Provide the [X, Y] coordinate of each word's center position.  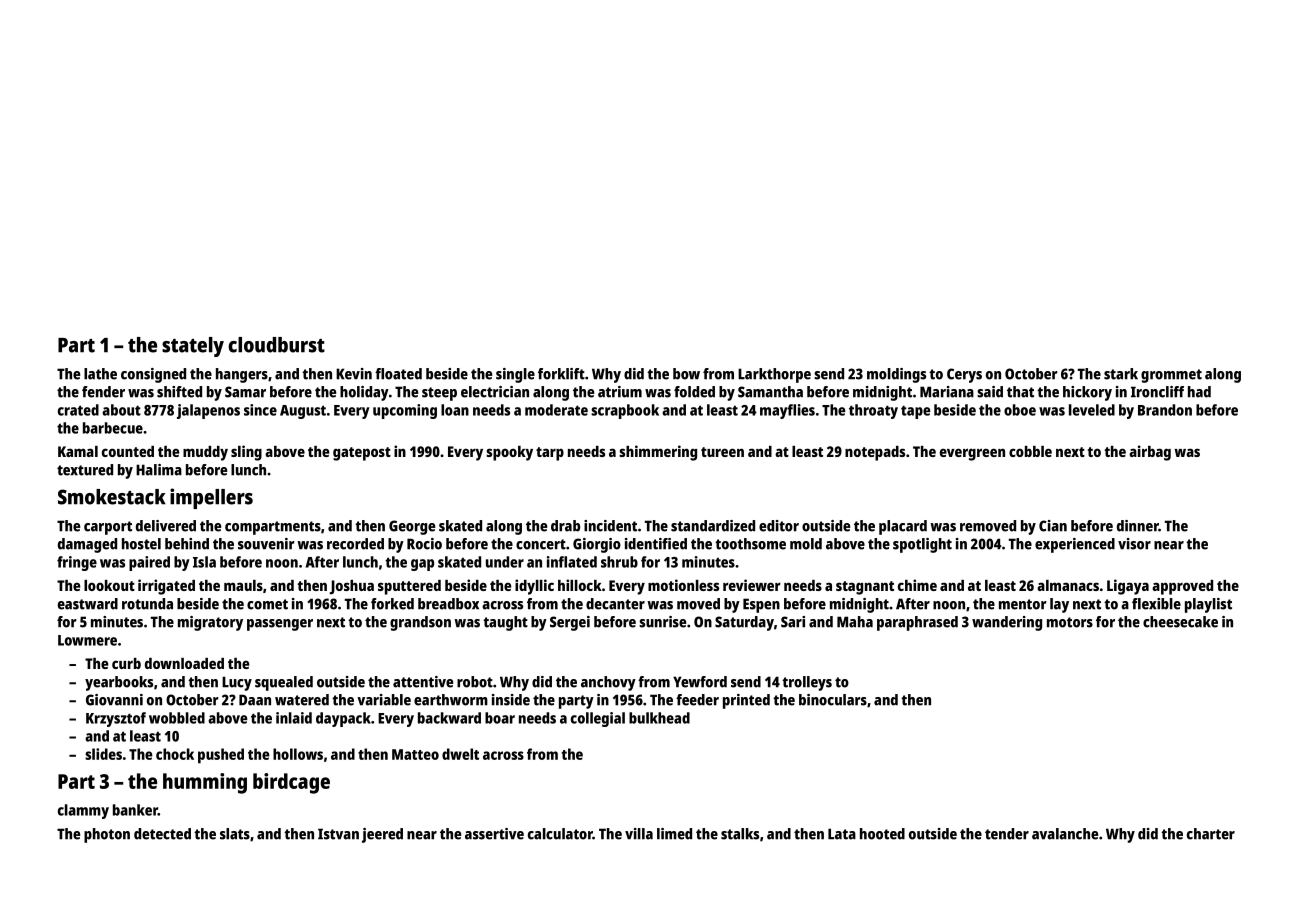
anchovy [608, 683]
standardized [713, 526]
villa [639, 834]
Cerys [964, 375]
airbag [1150, 453]
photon [107, 835]
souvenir [266, 544]
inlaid [294, 718]
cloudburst [276, 345]
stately [193, 347]
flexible [1156, 604]
